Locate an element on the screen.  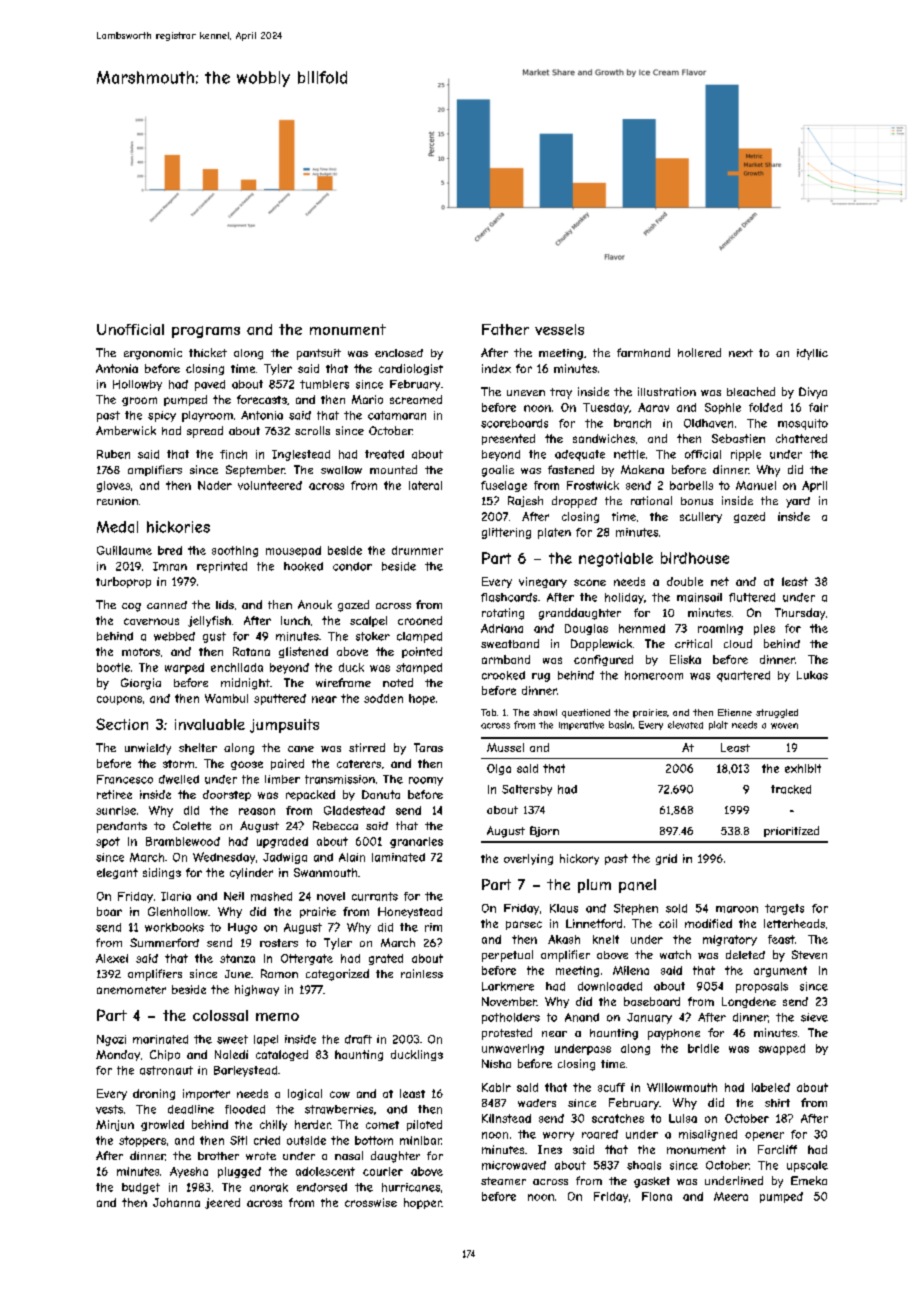
drummer is located at coordinates (417, 550).
